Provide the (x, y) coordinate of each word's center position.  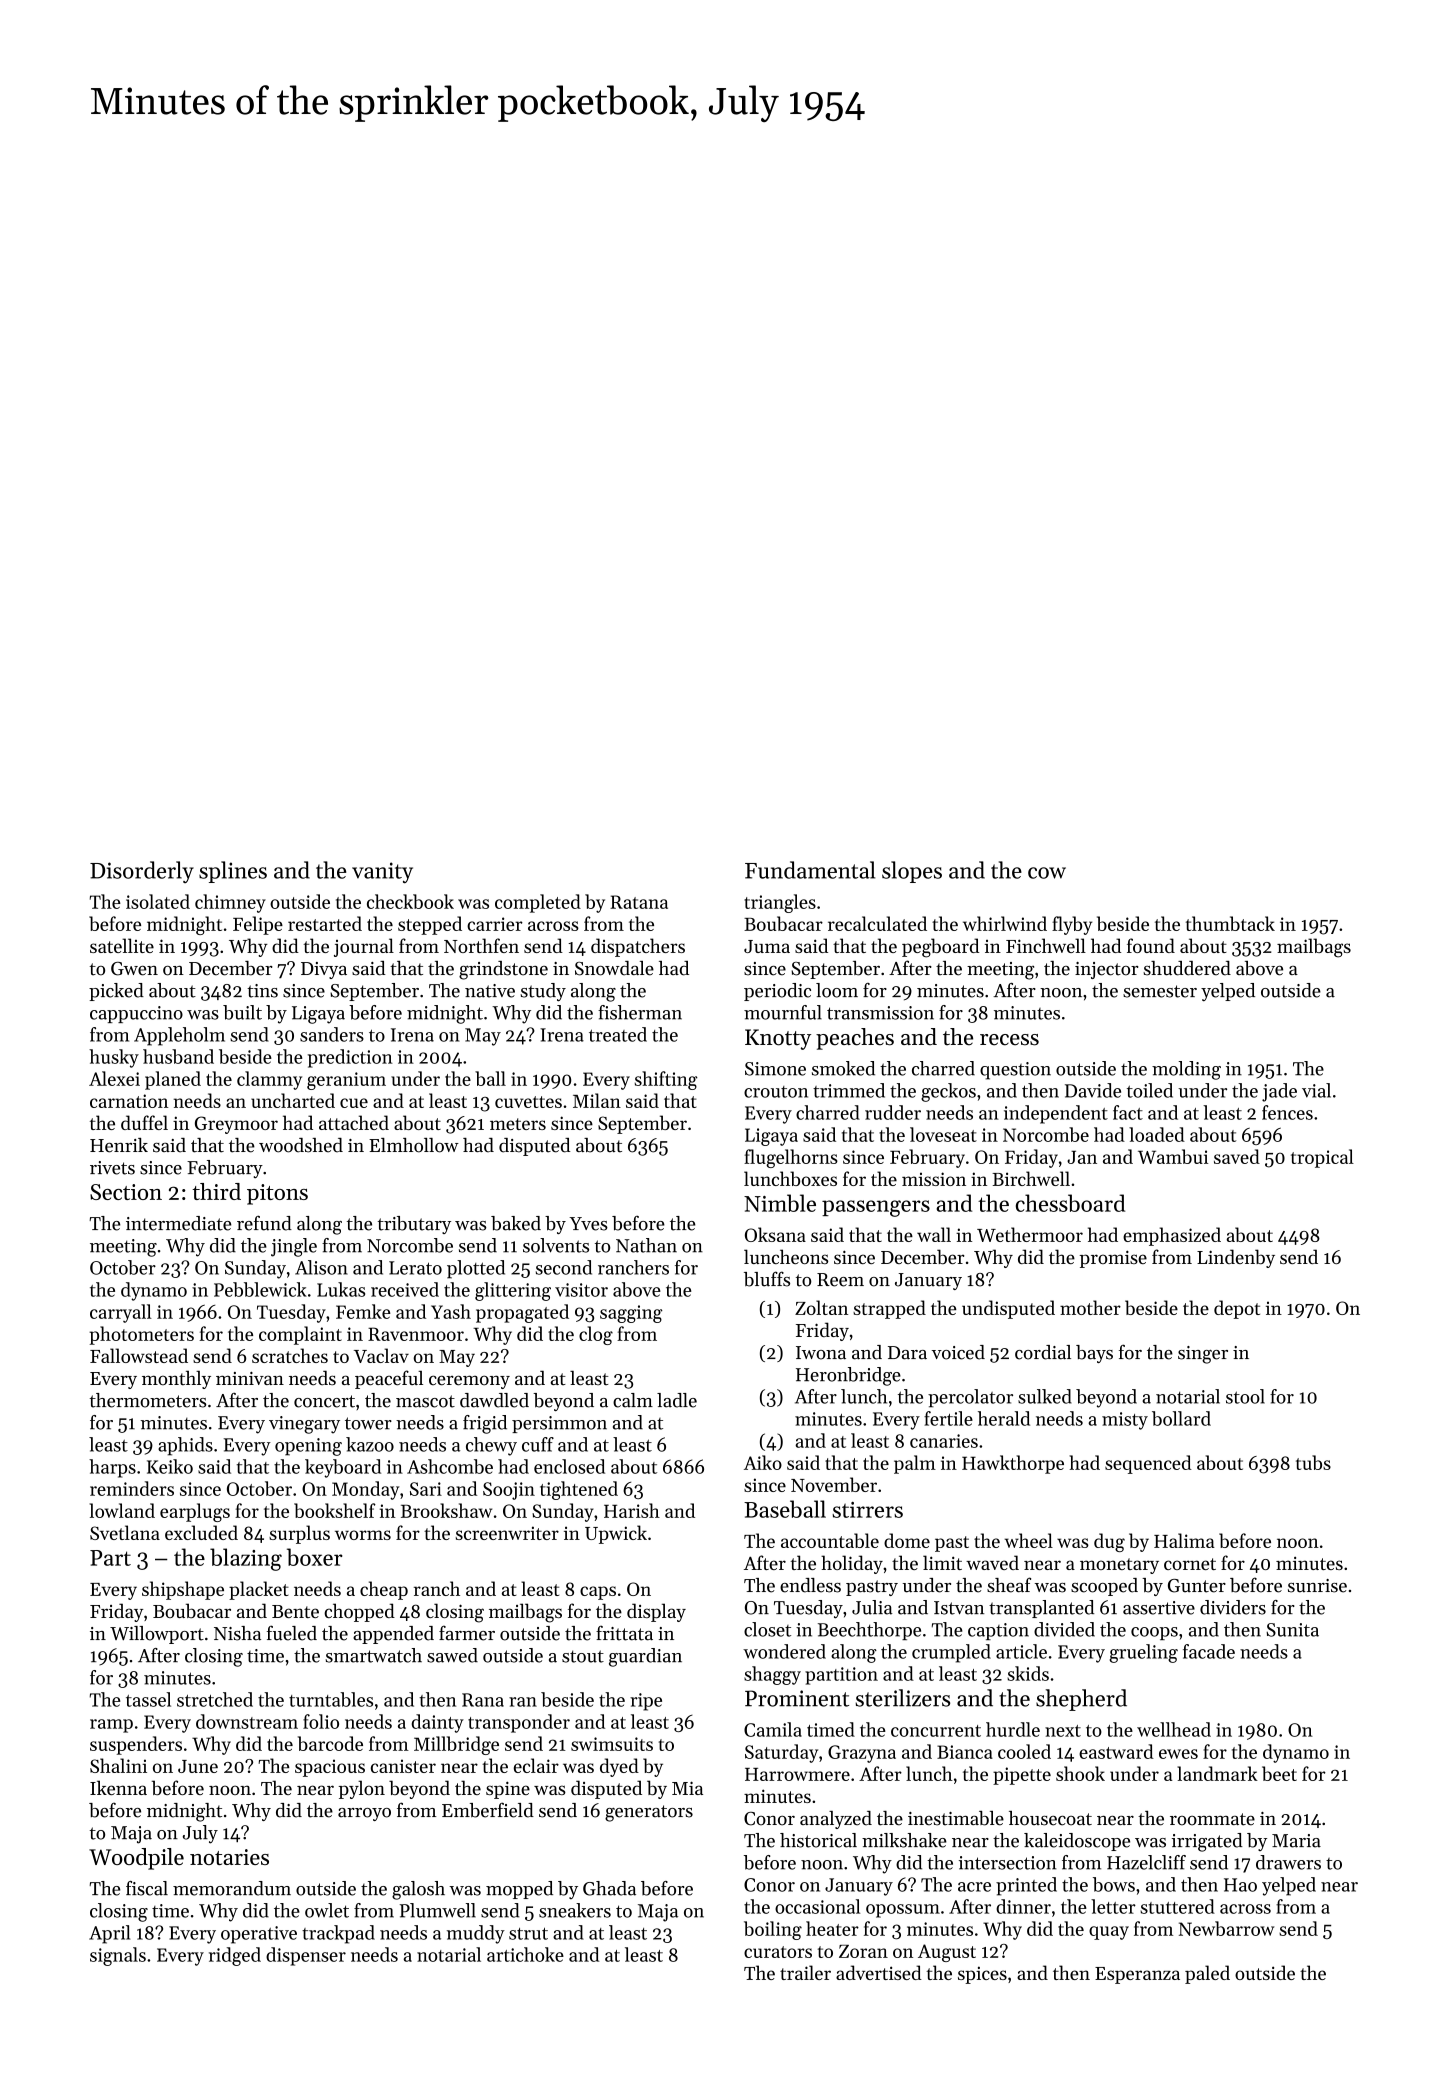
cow (1047, 873)
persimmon (559, 1424)
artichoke (525, 1954)
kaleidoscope (1077, 1842)
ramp (111, 1726)
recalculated (877, 923)
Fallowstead (139, 1355)
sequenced (1148, 1464)
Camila (773, 1729)
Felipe (258, 925)
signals (118, 1956)
